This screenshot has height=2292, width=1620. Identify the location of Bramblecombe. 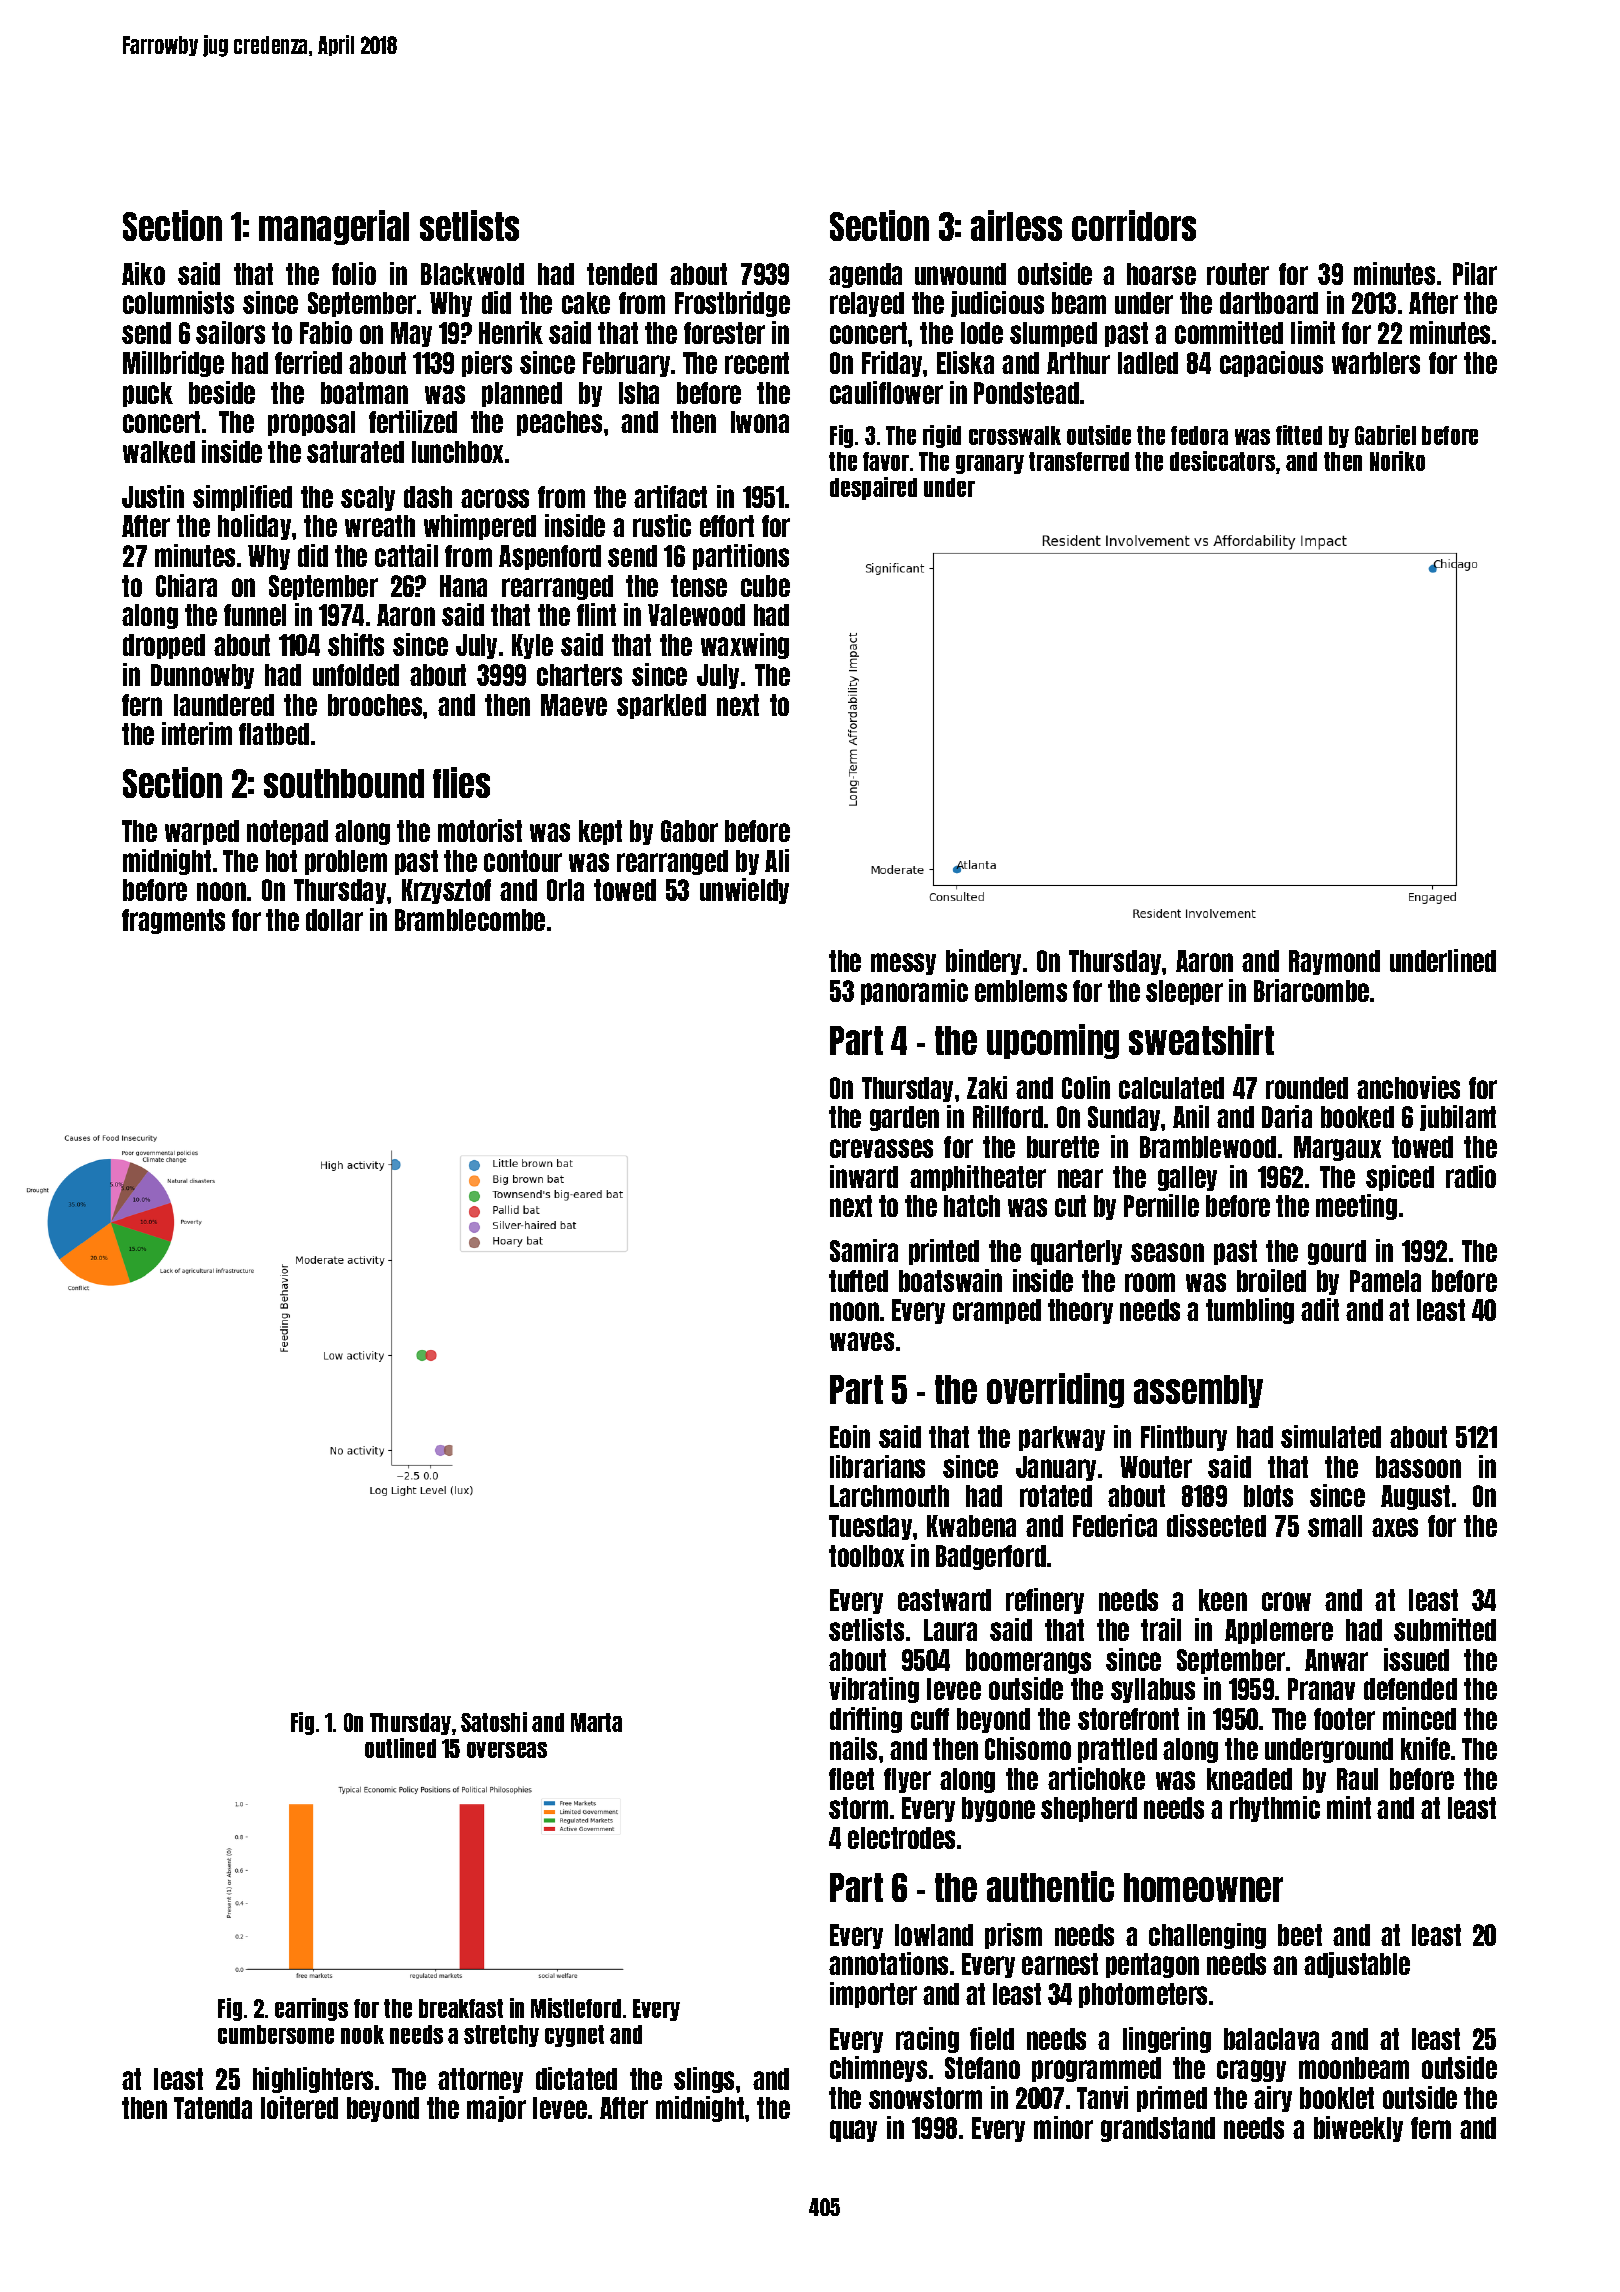
(470, 920).
